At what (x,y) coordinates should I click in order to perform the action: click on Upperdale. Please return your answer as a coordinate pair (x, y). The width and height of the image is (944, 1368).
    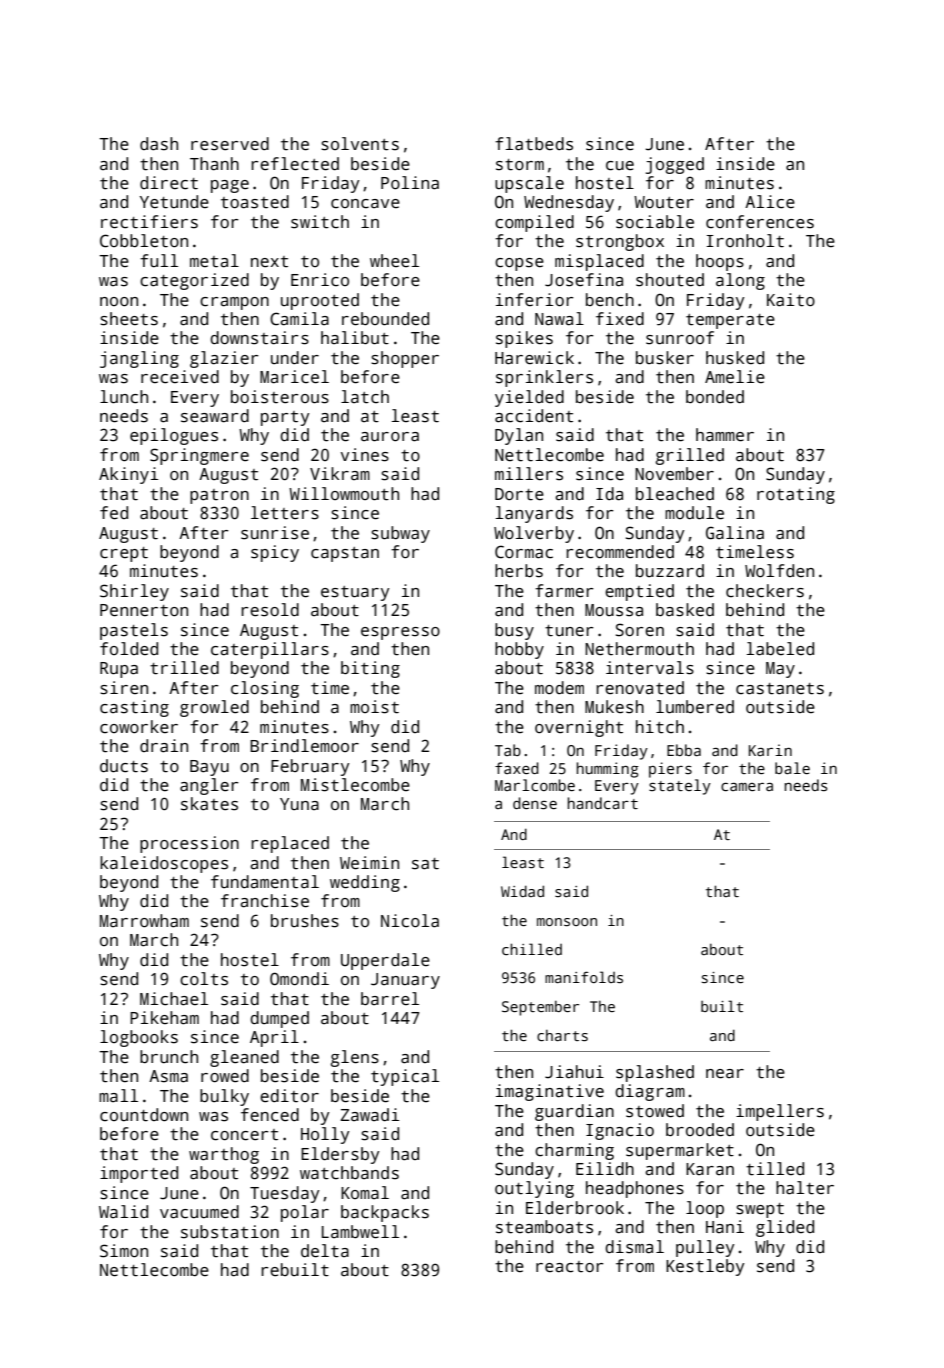
    Looking at the image, I should click on (385, 961).
